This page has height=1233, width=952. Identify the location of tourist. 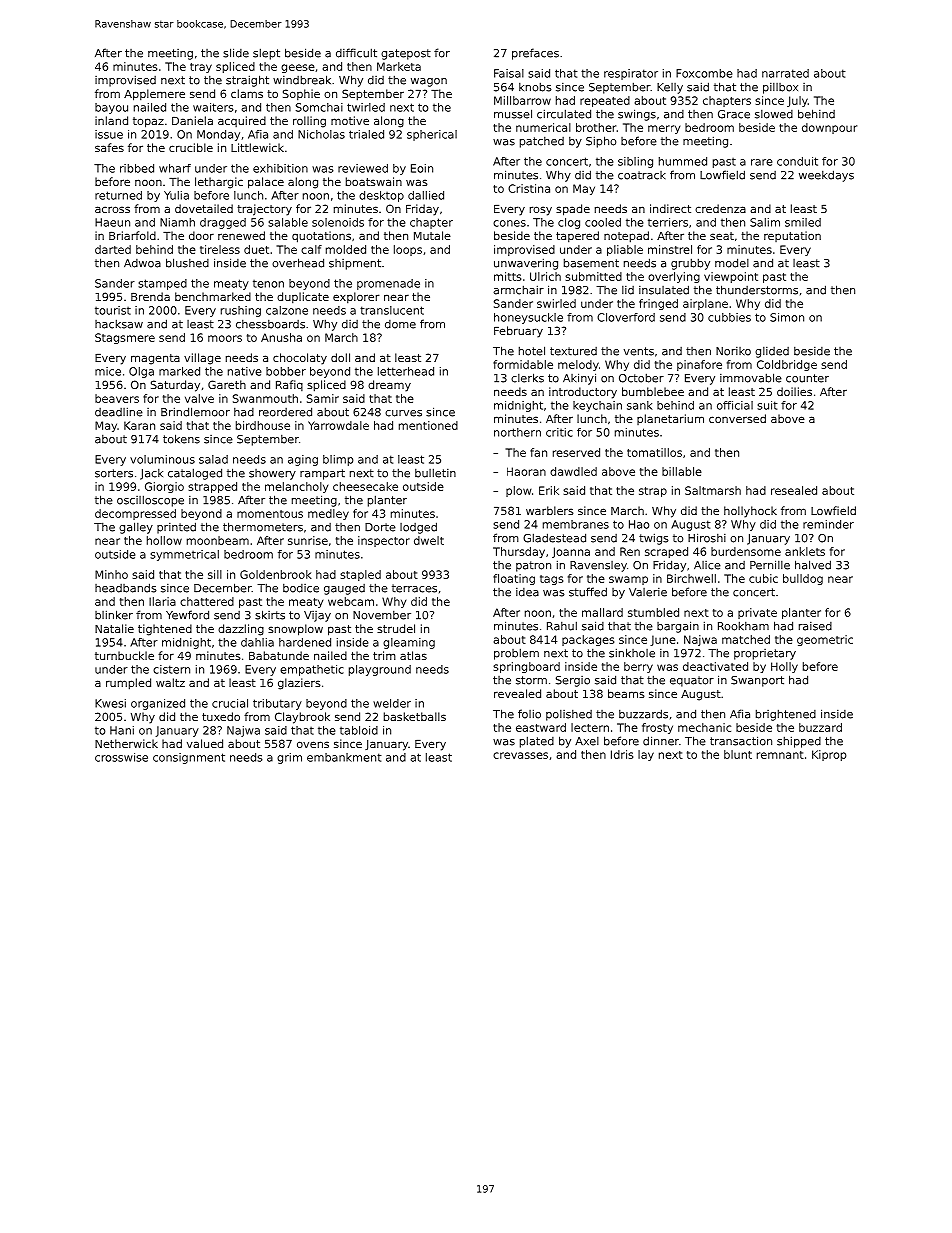
(113, 310).
